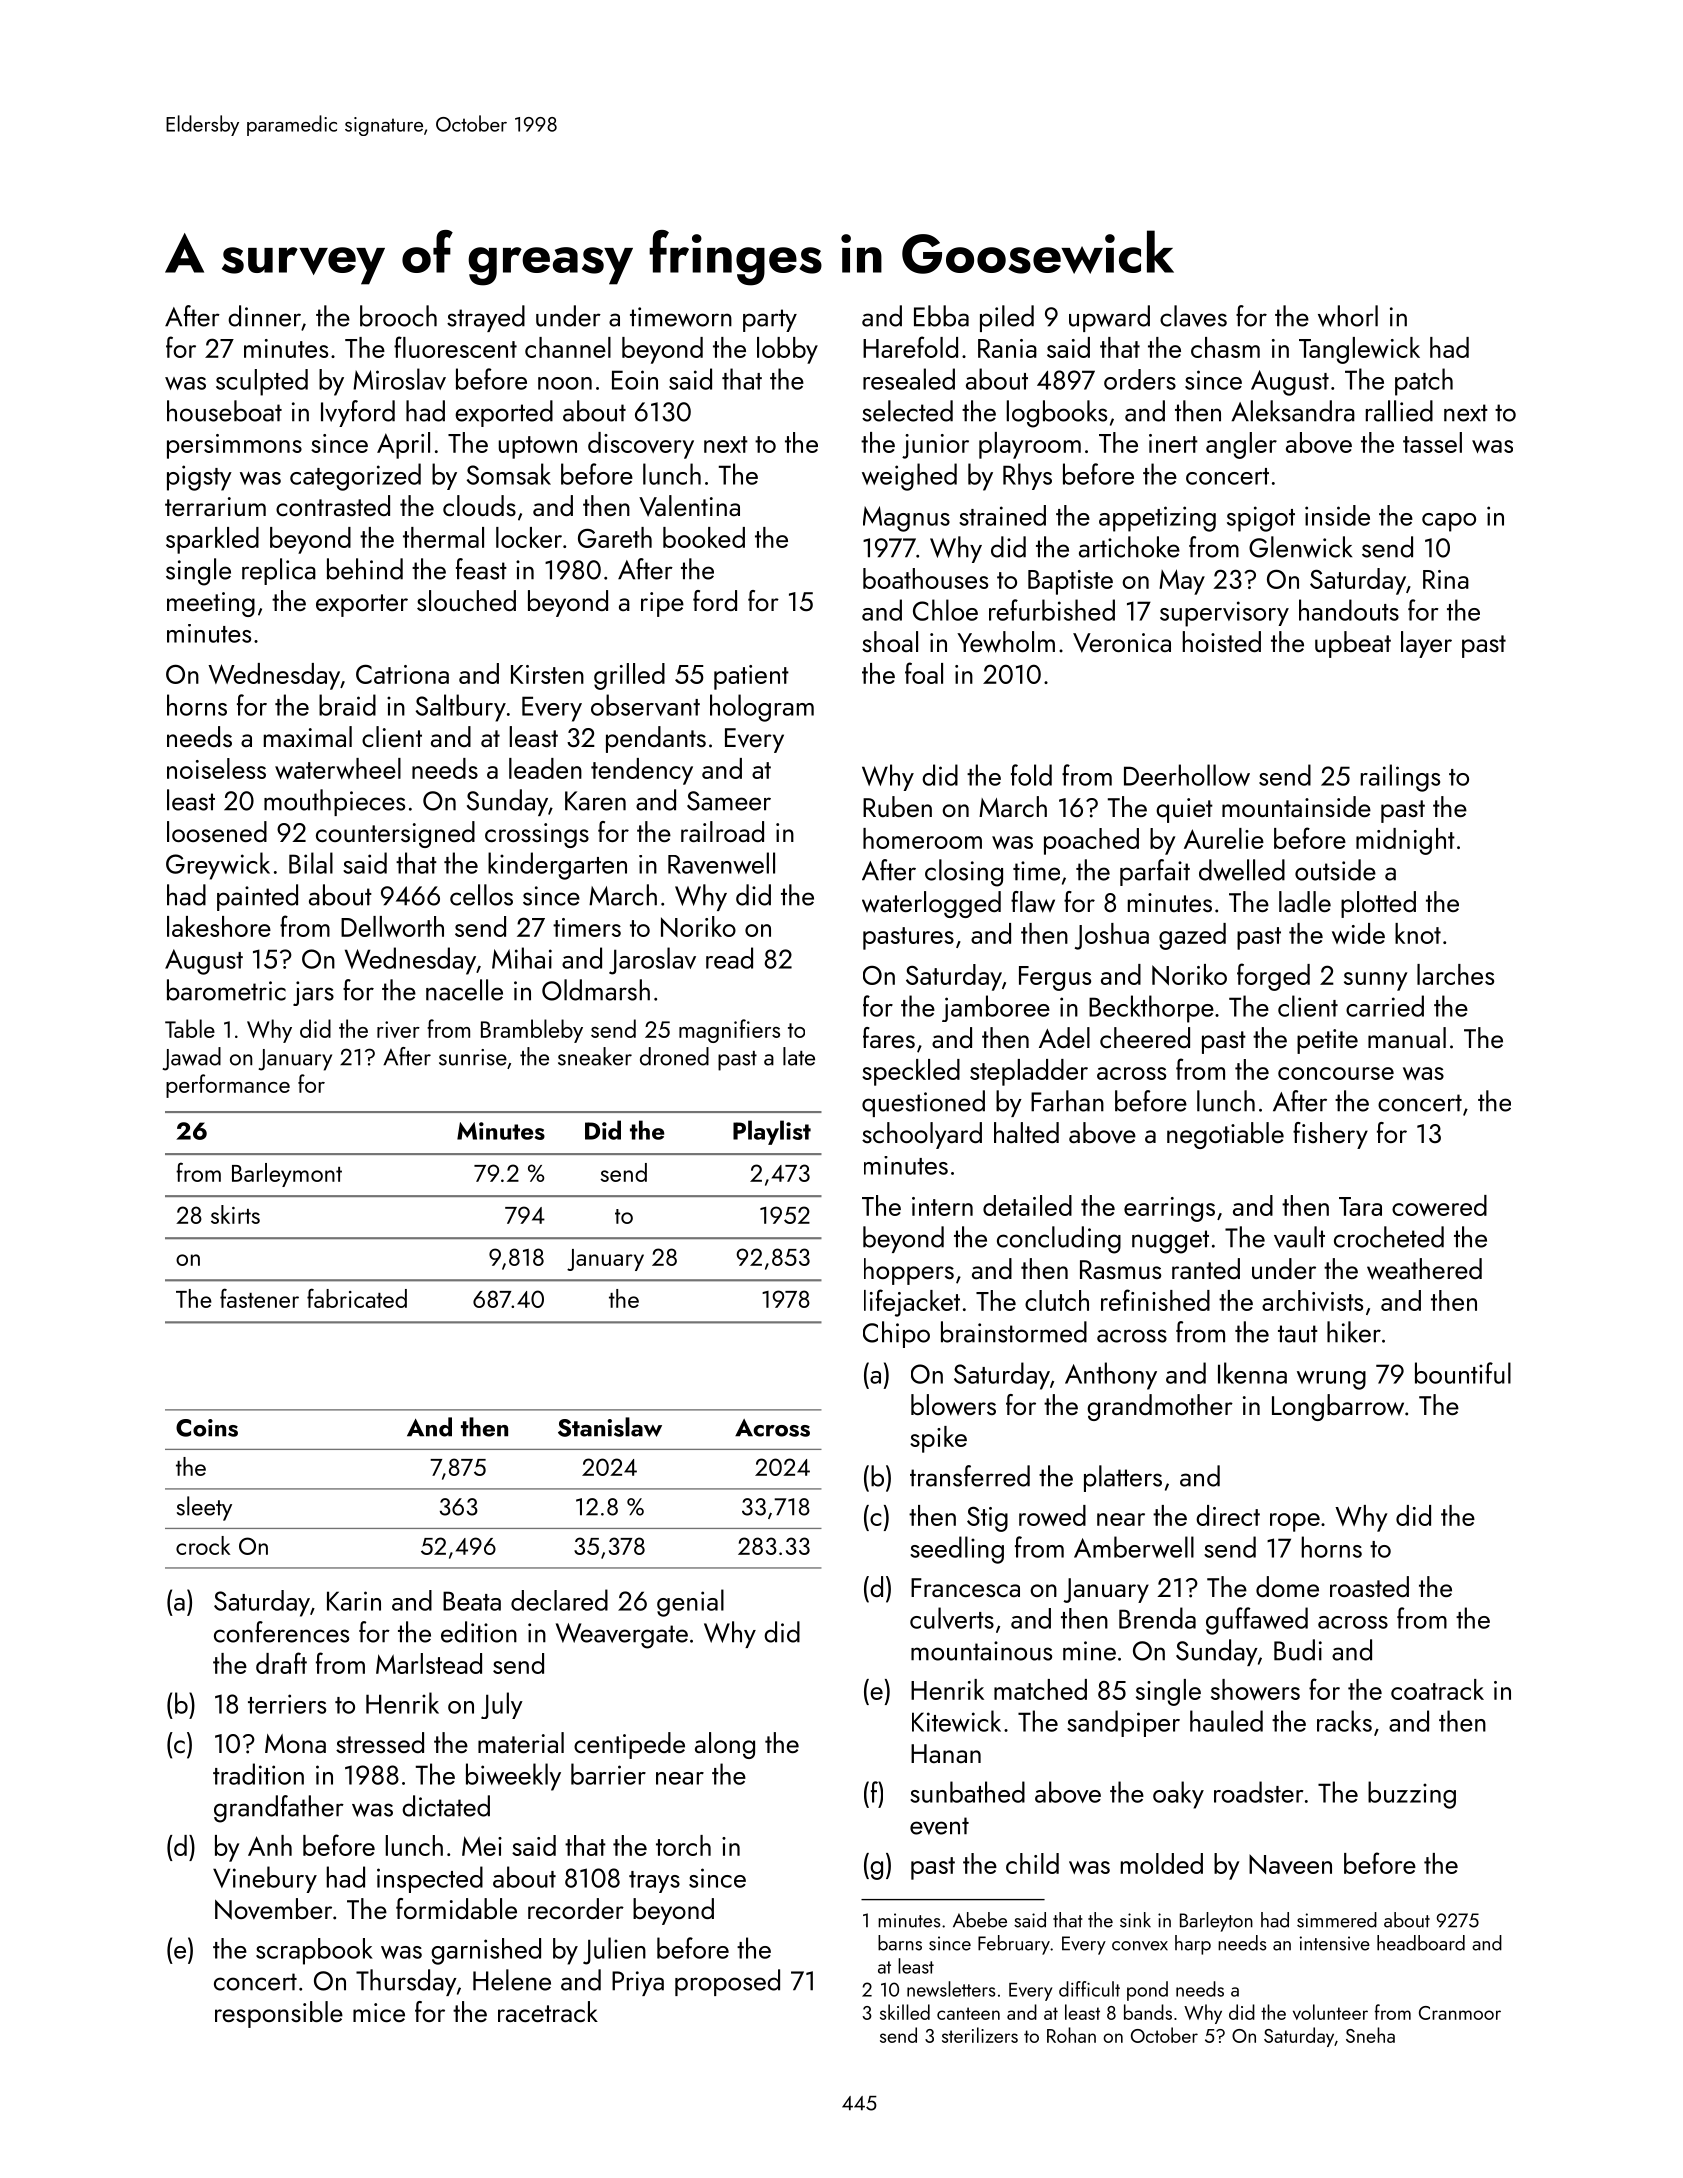  I want to click on capo, so click(1449, 522).
